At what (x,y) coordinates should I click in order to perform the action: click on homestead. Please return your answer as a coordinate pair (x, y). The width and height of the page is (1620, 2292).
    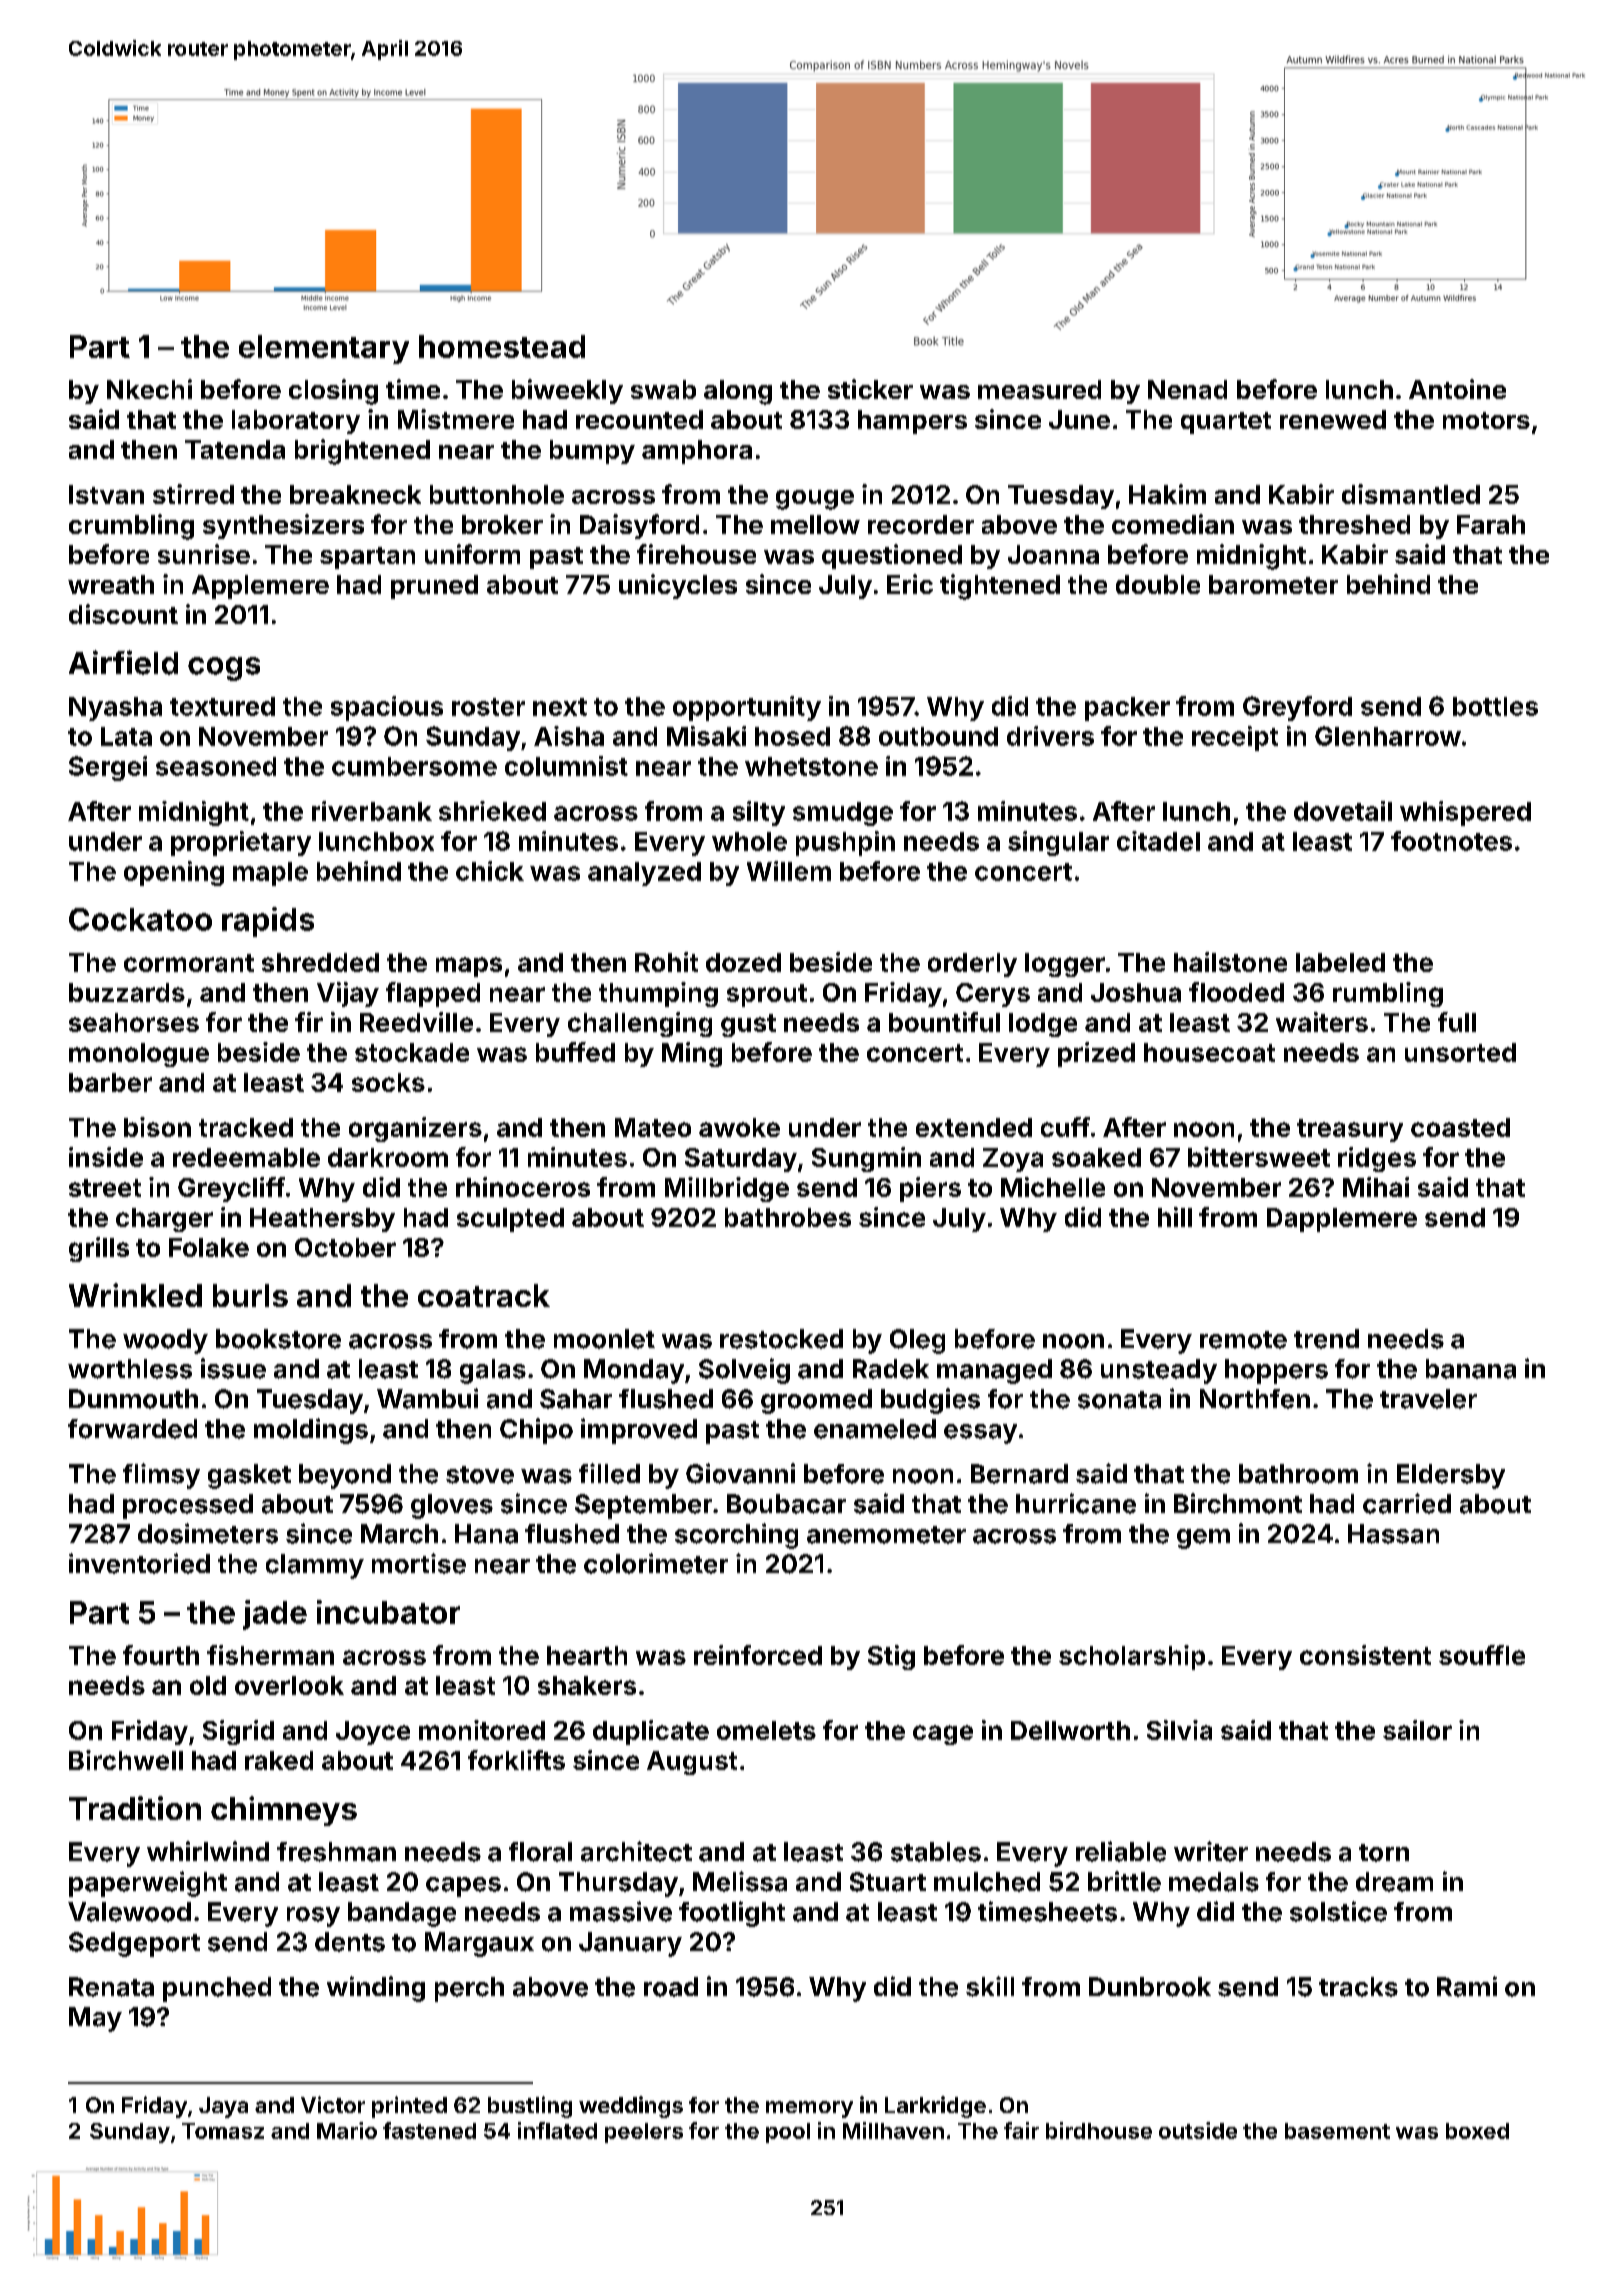
    Looking at the image, I should click on (502, 346).
